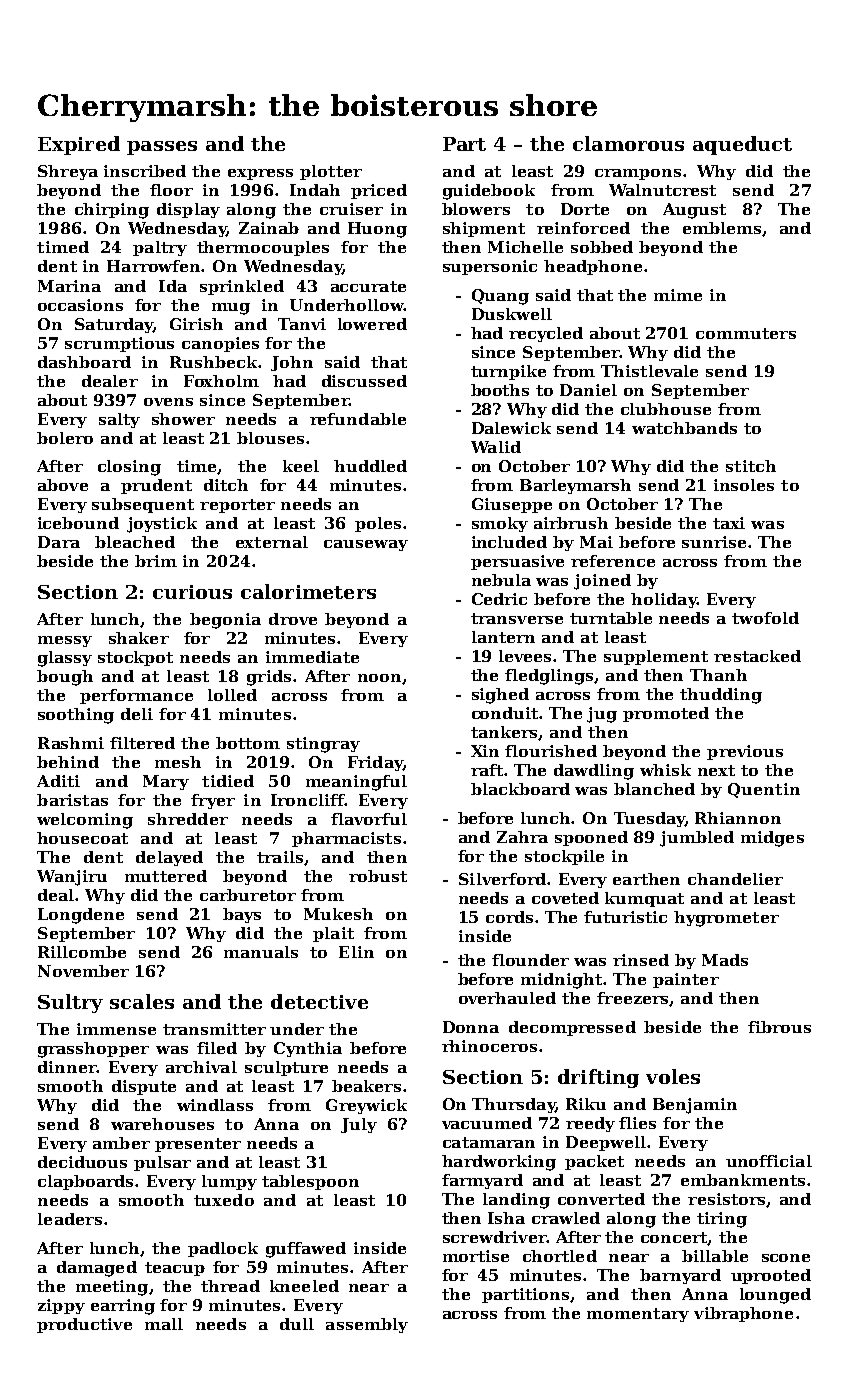 This screenshot has height=1400, width=849. Describe the element at coordinates (721, 696) in the screenshot. I see `thudding` at that location.
